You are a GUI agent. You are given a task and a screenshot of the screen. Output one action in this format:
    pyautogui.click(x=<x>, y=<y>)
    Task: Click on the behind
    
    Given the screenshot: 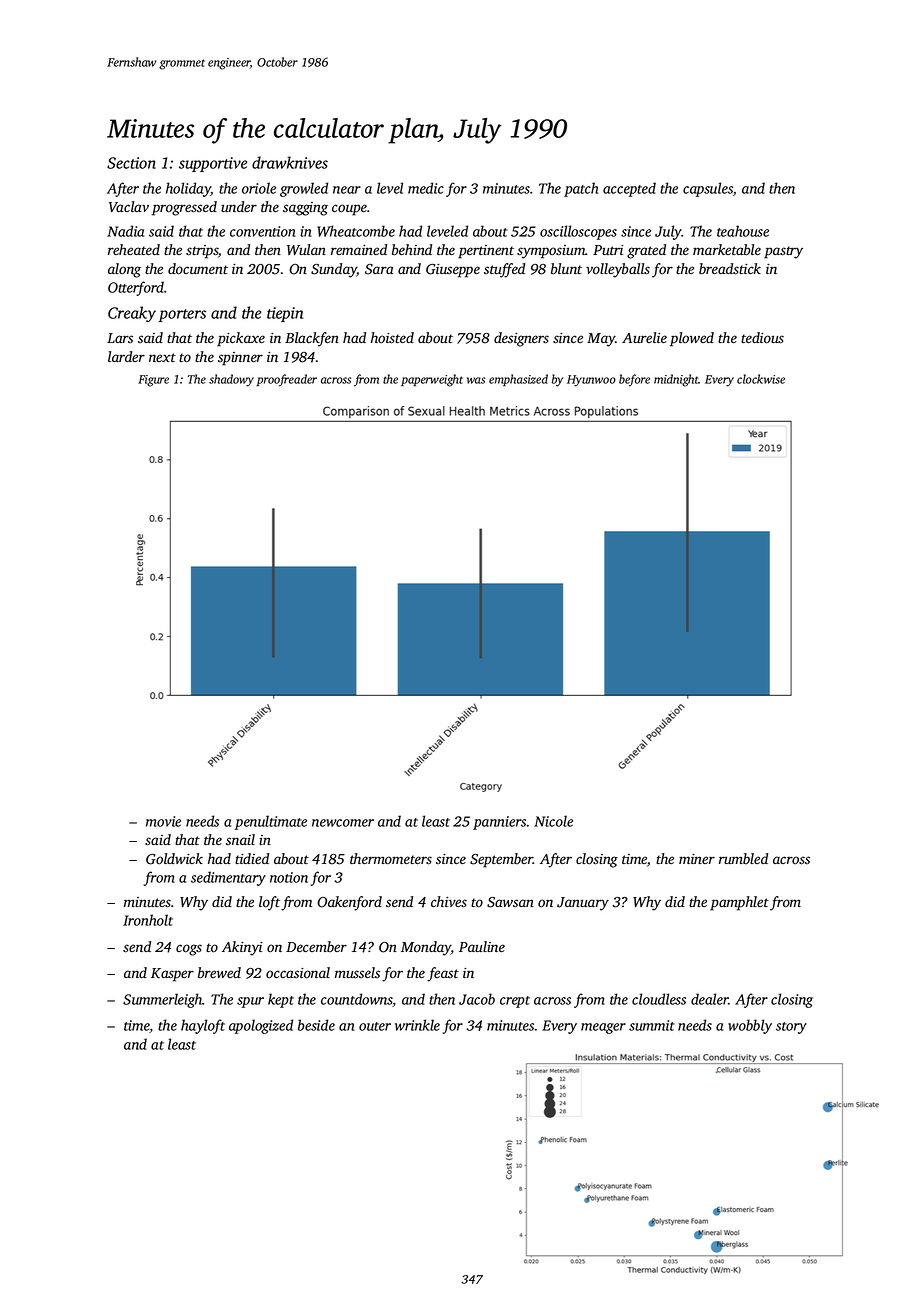 What is the action you would take?
    pyautogui.click(x=412, y=250)
